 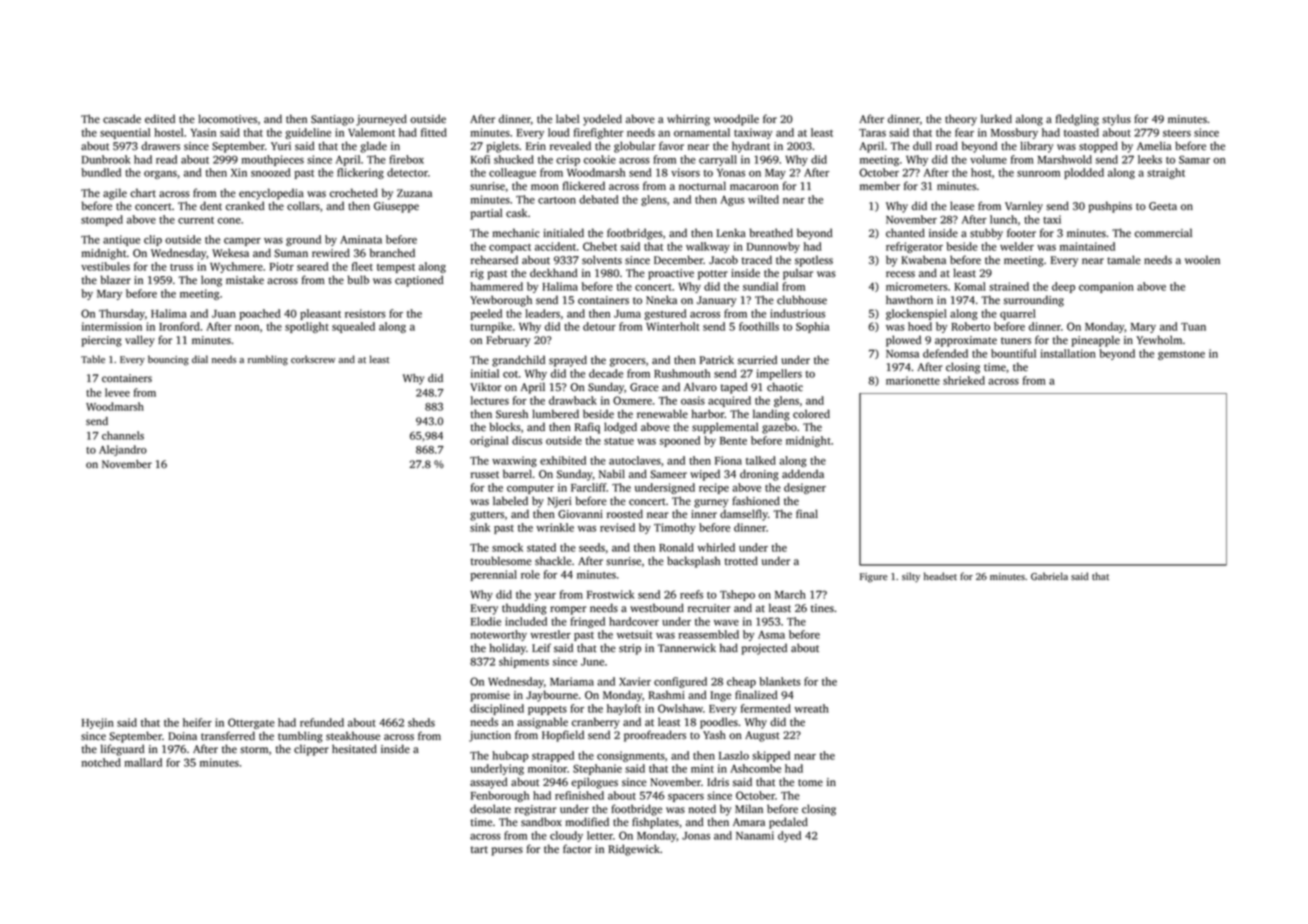 I want to click on plodded, so click(x=1084, y=173).
